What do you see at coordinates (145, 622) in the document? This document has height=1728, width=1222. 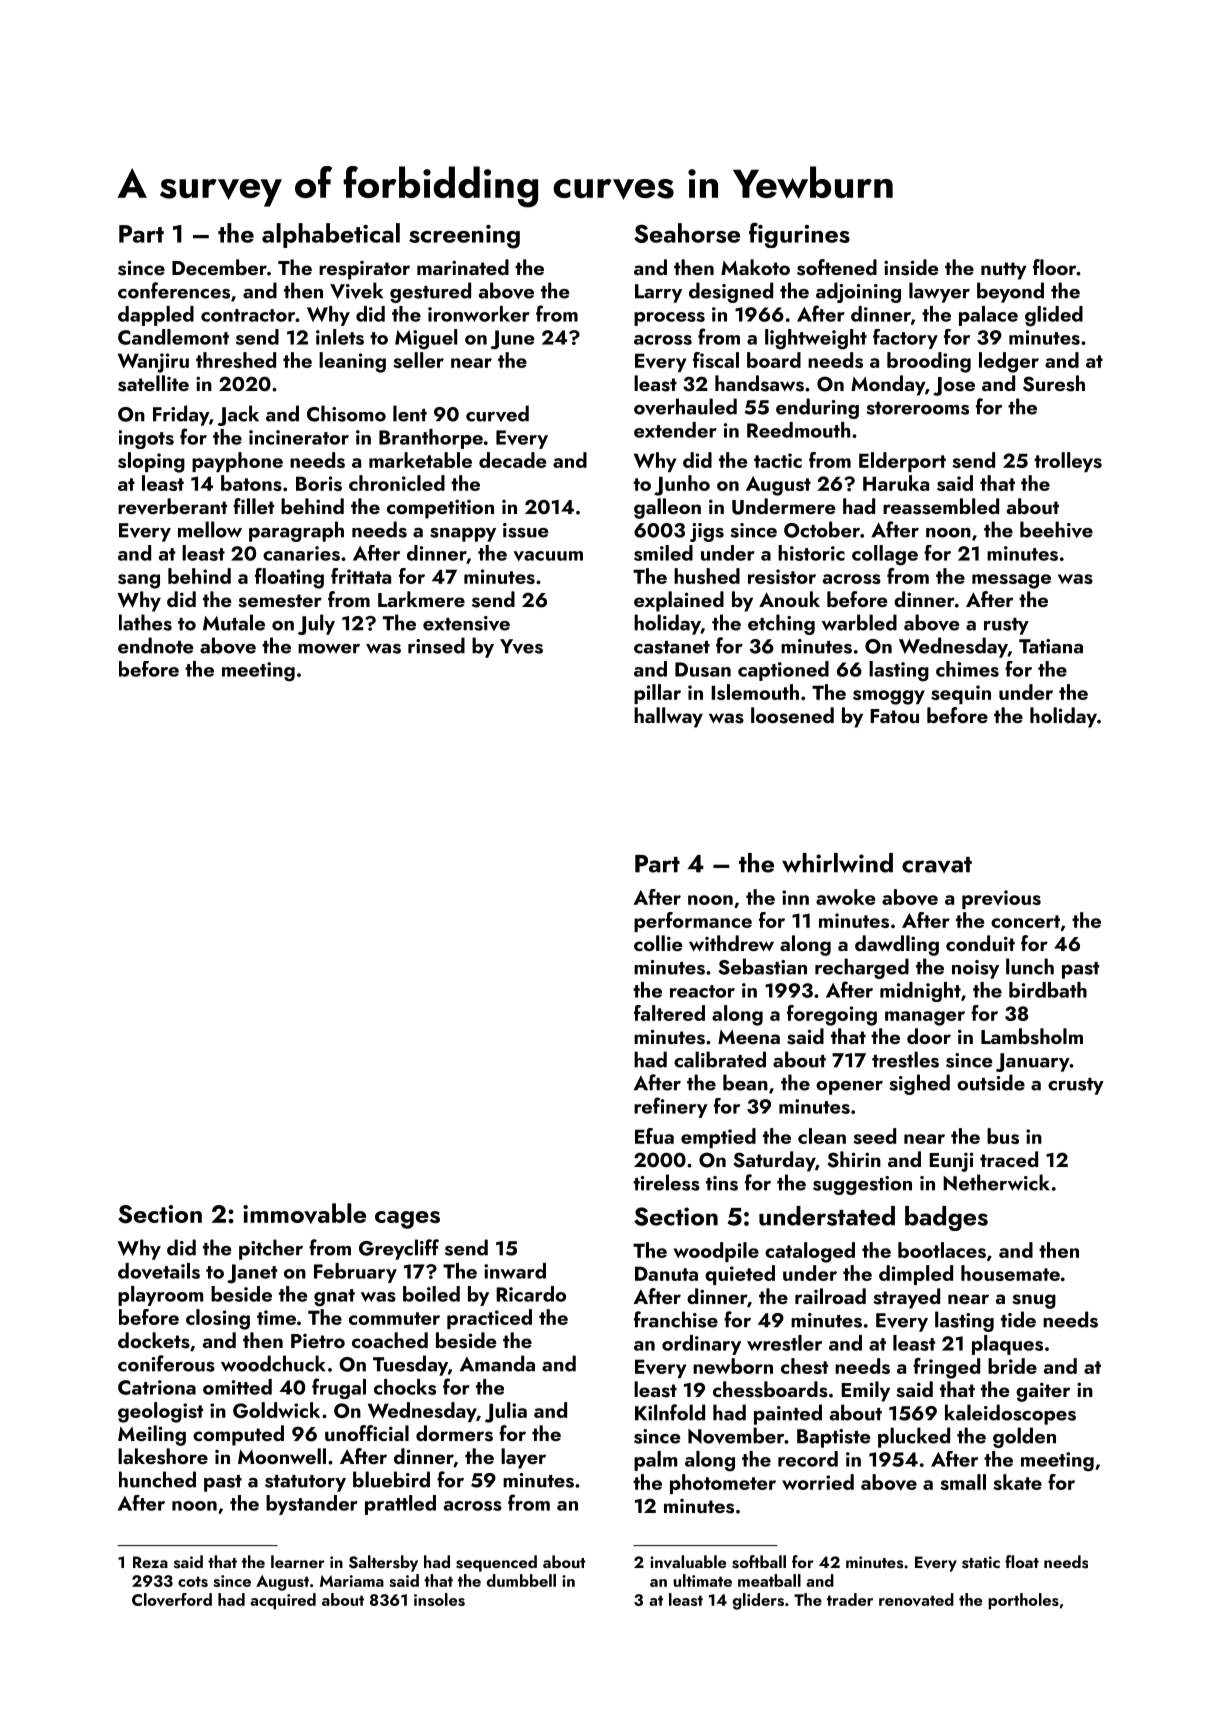 I see `lathes` at bounding box center [145, 622].
